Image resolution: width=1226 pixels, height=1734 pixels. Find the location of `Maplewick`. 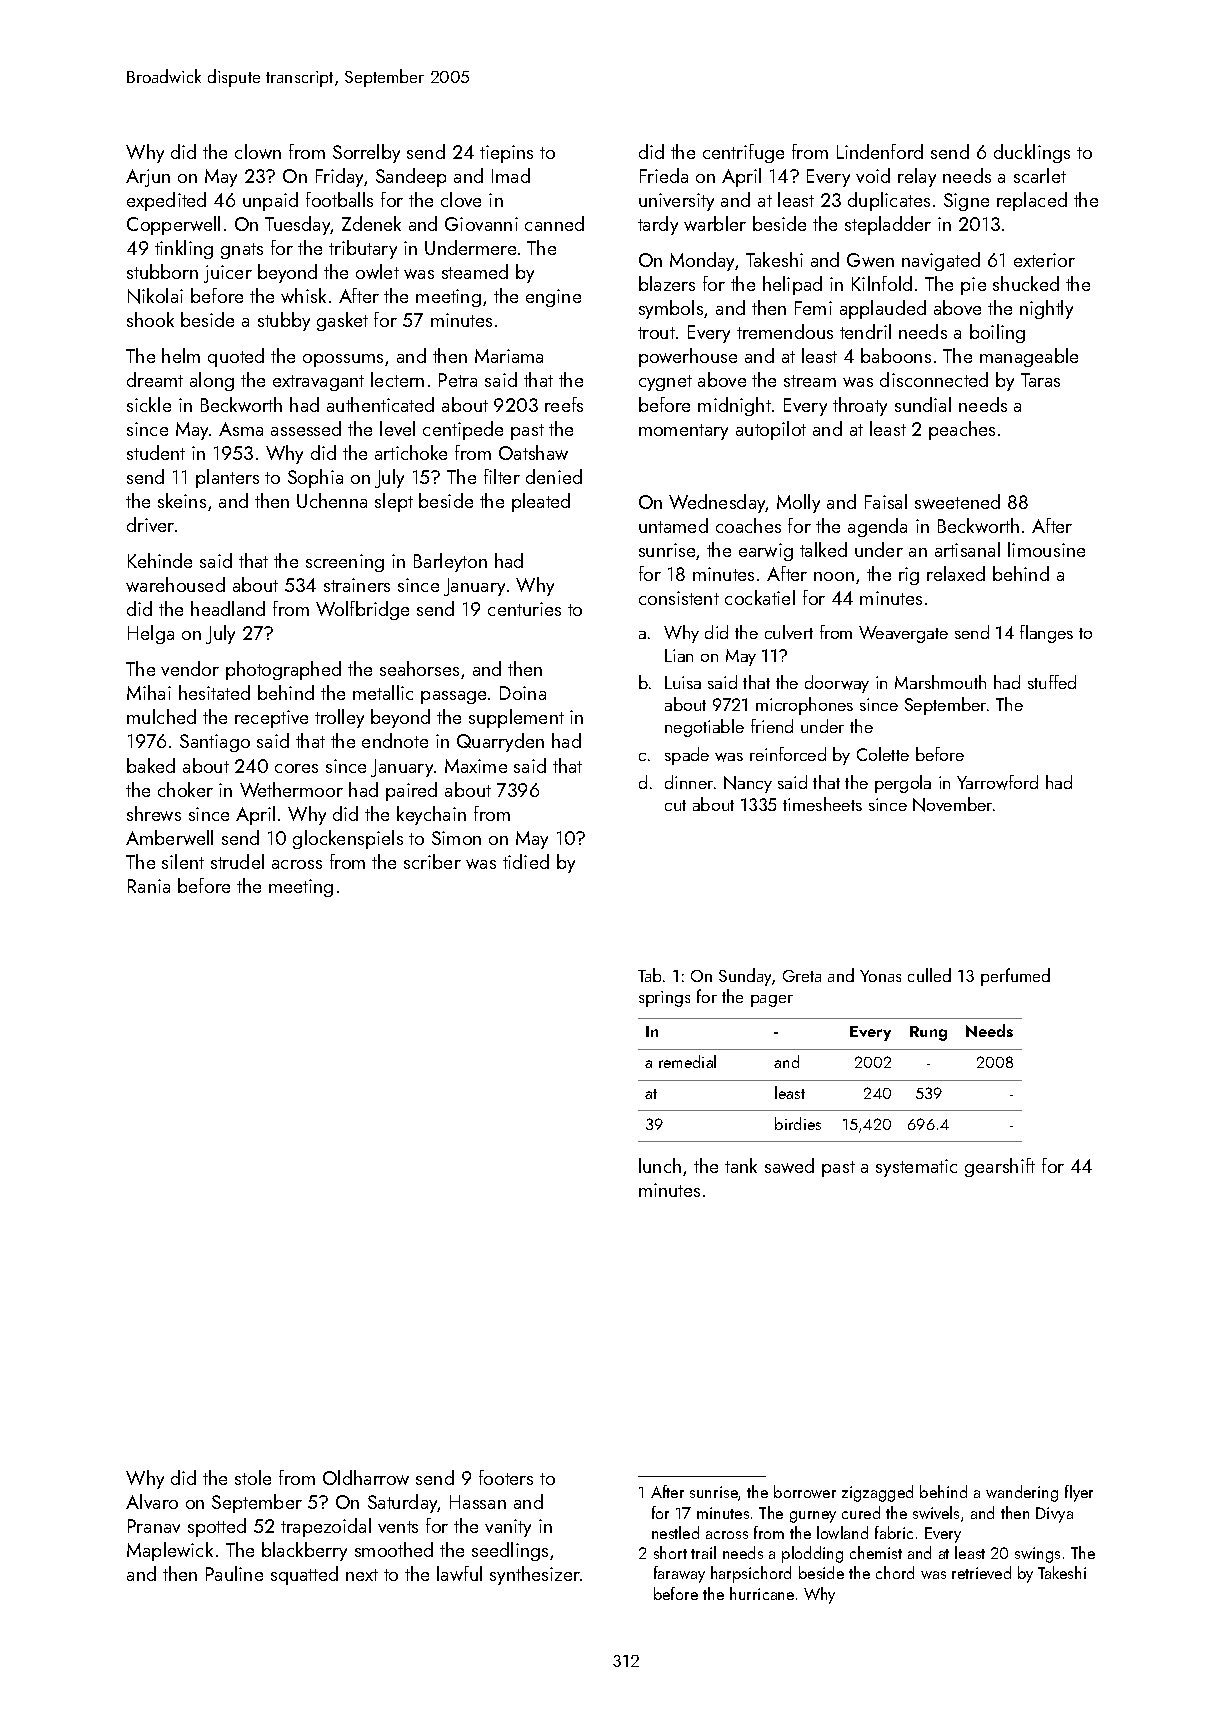

Maplewick is located at coordinates (170, 1551).
